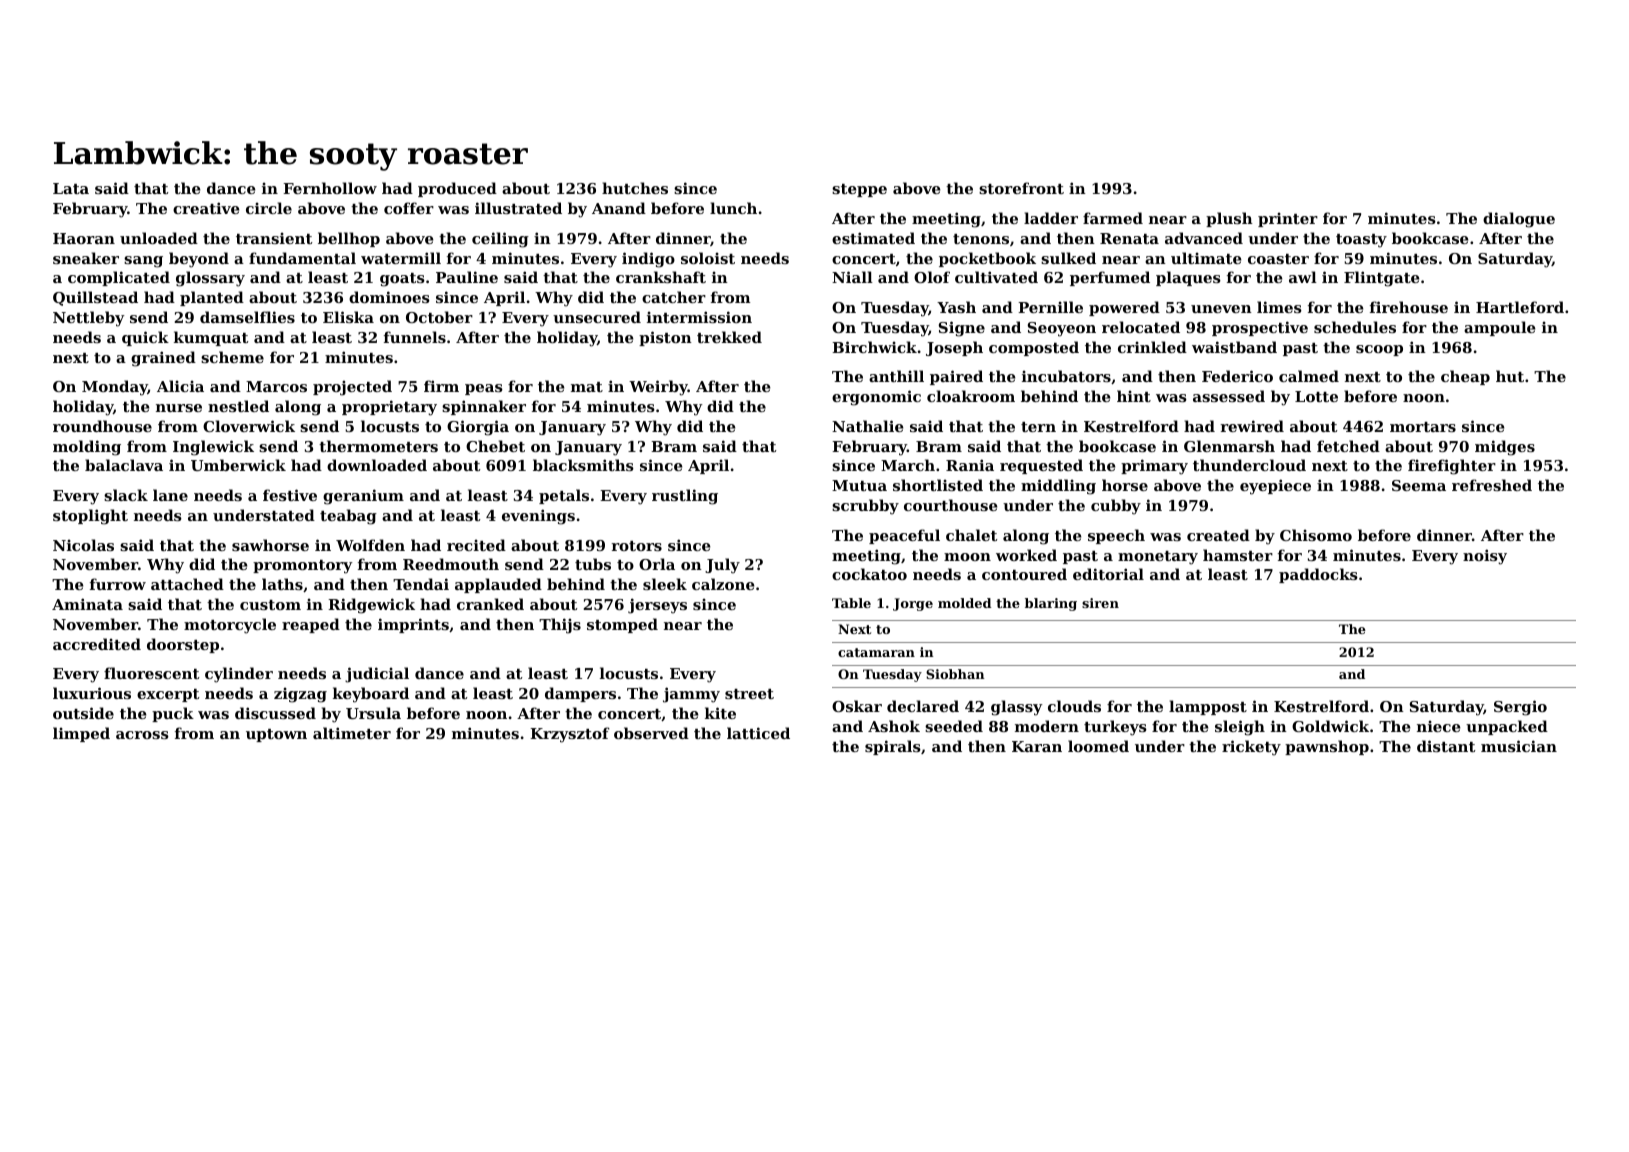  Describe the element at coordinates (987, 259) in the screenshot. I see `pocketbook` at that location.
